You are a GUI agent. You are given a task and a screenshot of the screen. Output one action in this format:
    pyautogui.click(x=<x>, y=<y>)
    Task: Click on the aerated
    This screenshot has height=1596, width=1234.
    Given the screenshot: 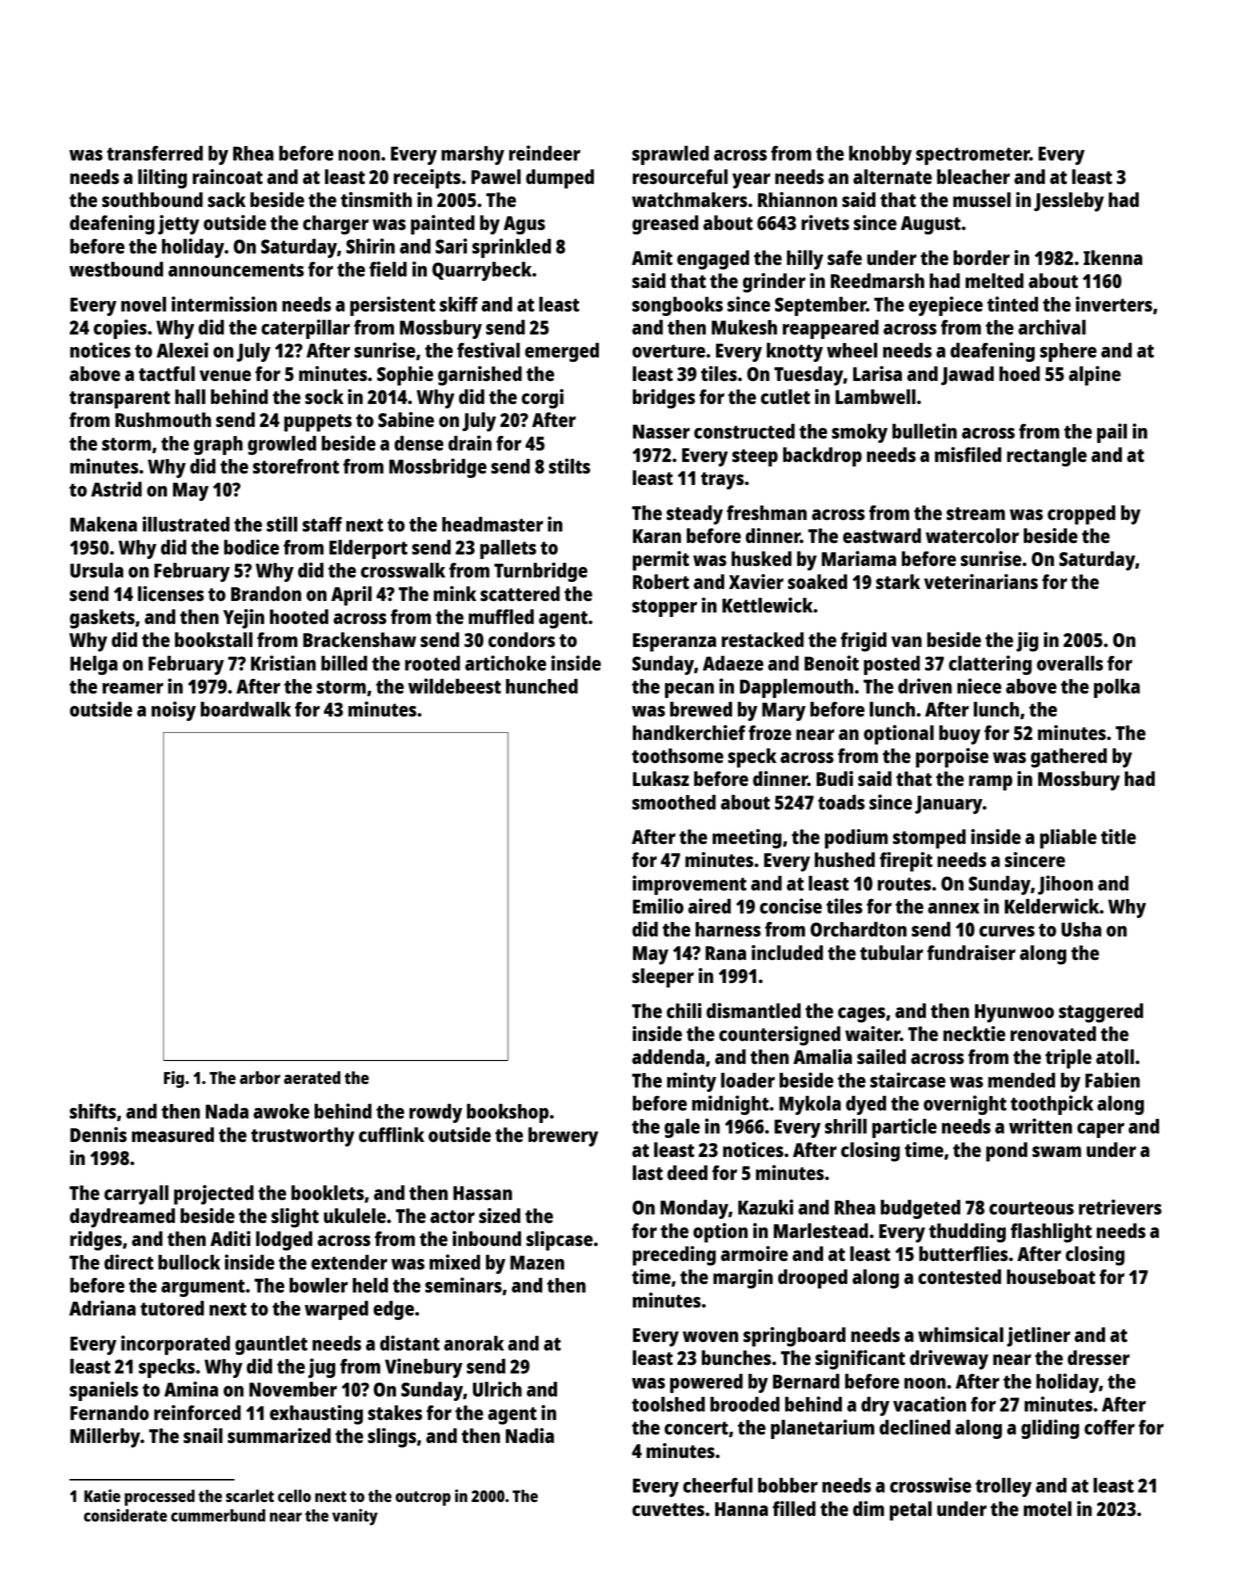 What is the action you would take?
    pyautogui.click(x=312, y=1077)
